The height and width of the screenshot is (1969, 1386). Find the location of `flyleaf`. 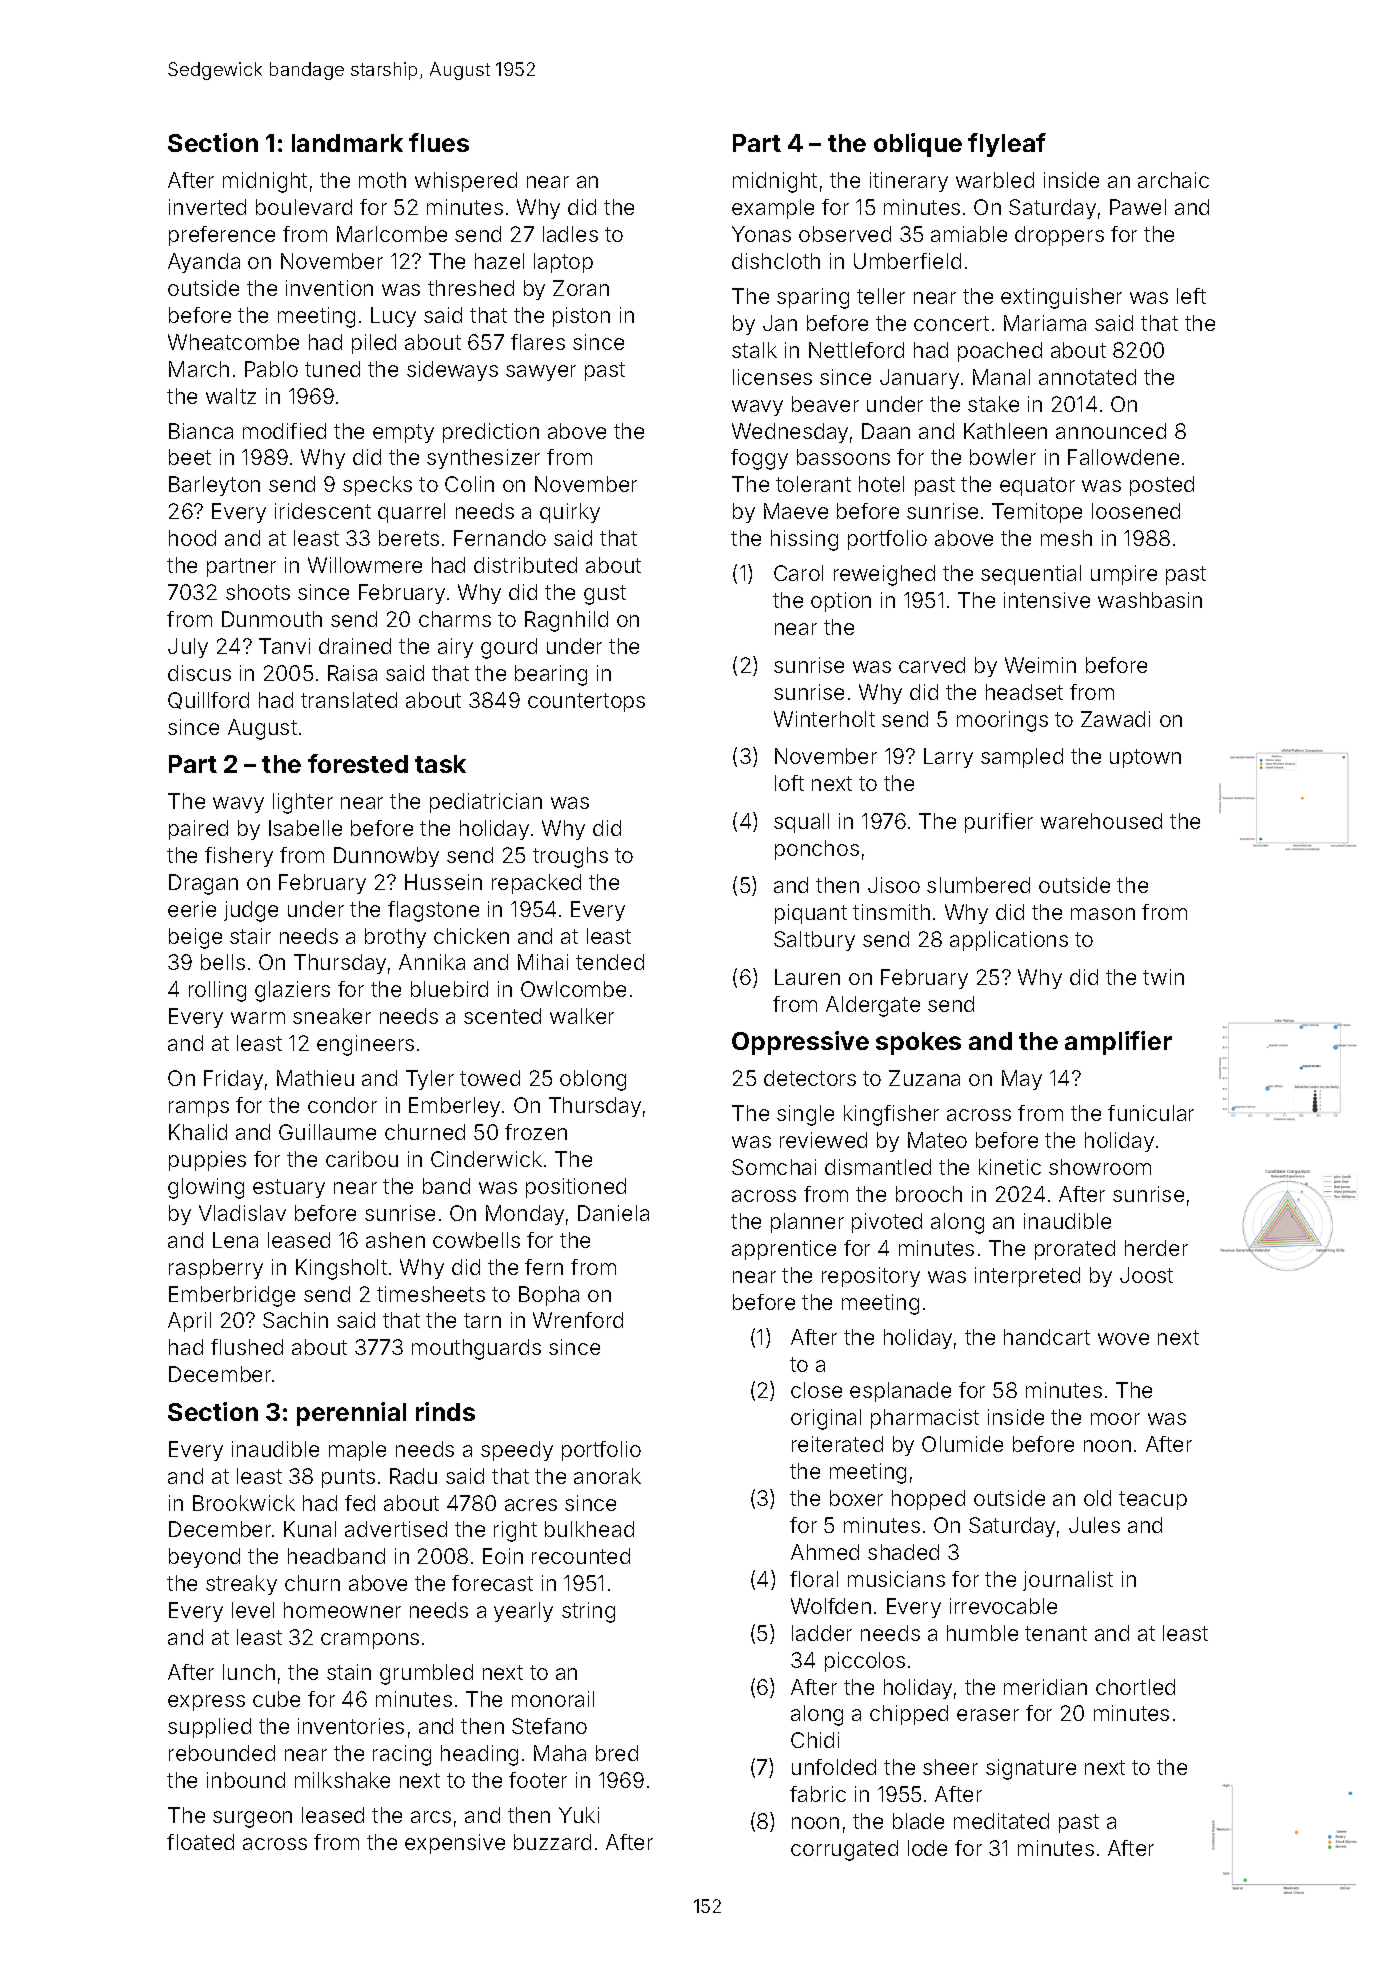

flyleaf is located at coordinates (1007, 145).
